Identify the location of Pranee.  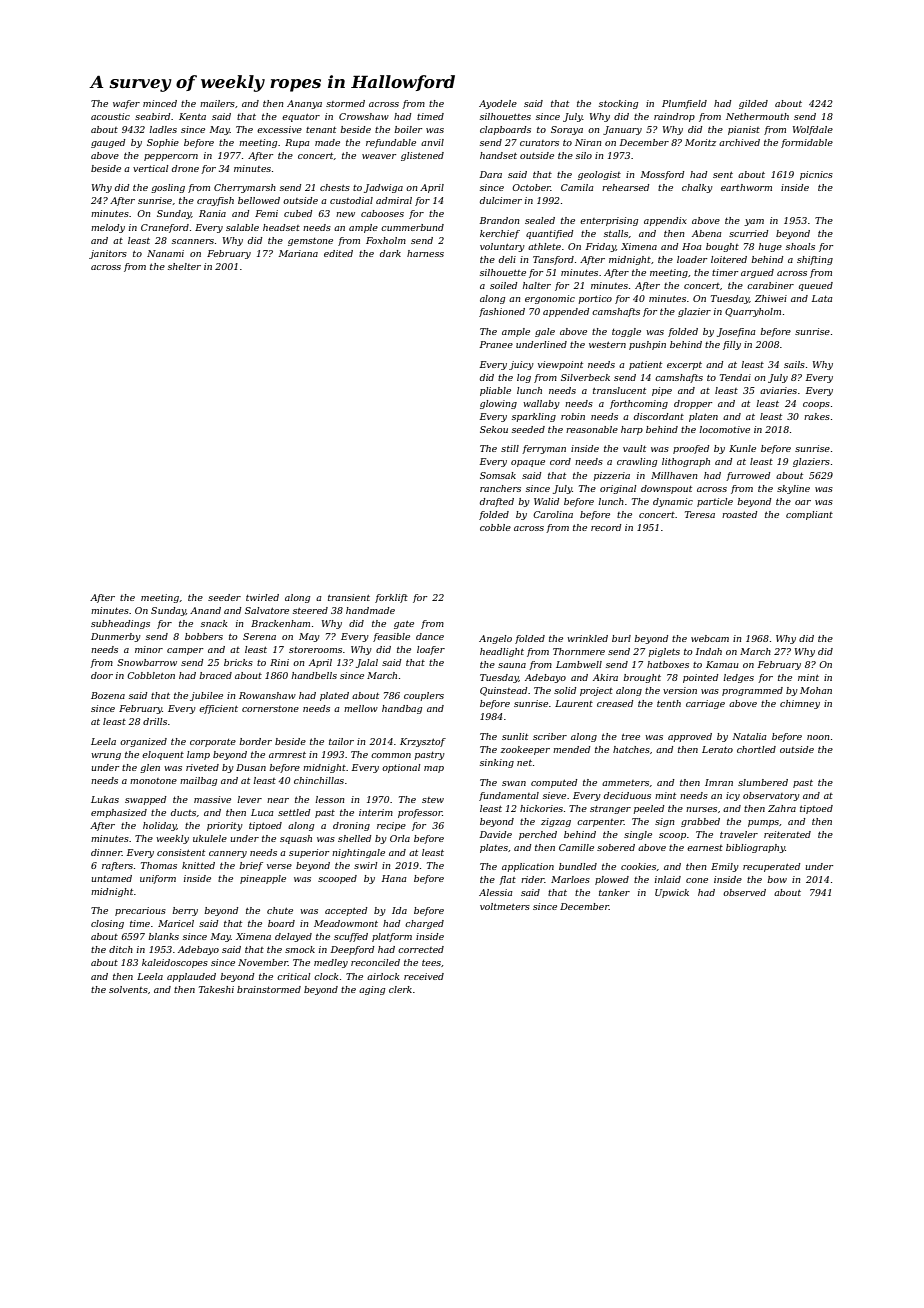
(496, 344).
